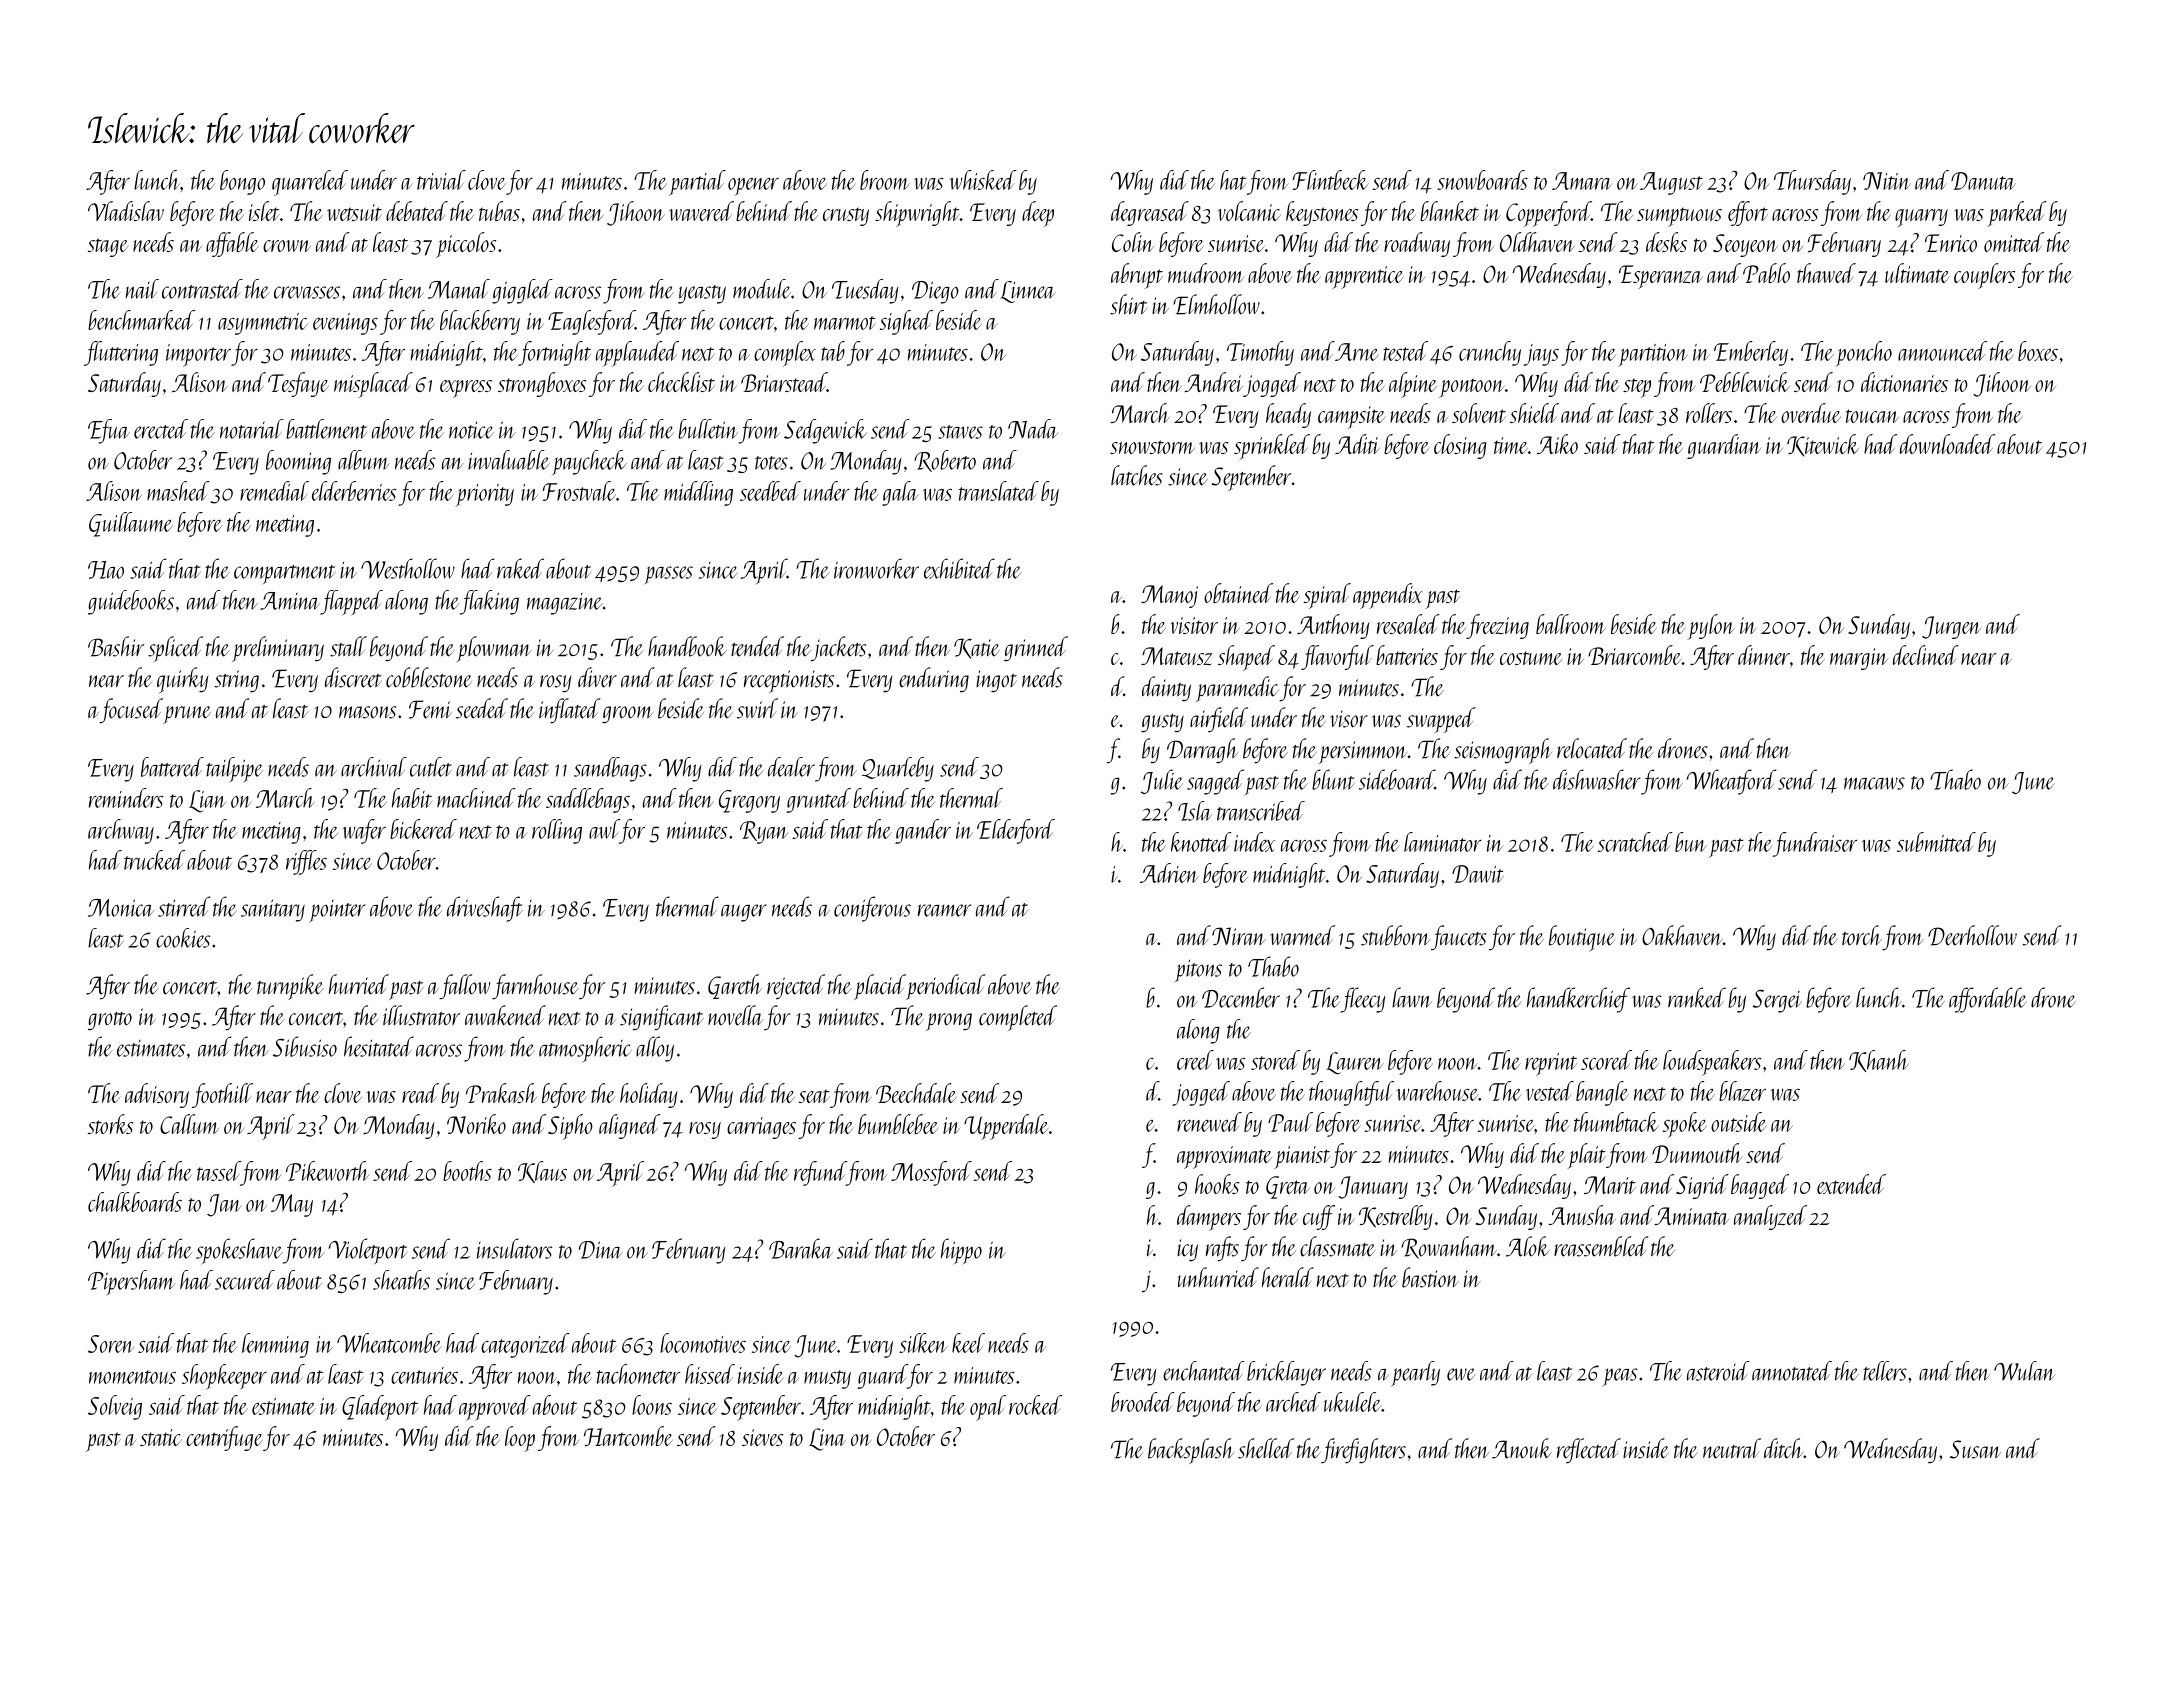 The width and height of the screenshot is (2178, 1683). I want to click on totes, so click(771, 463).
